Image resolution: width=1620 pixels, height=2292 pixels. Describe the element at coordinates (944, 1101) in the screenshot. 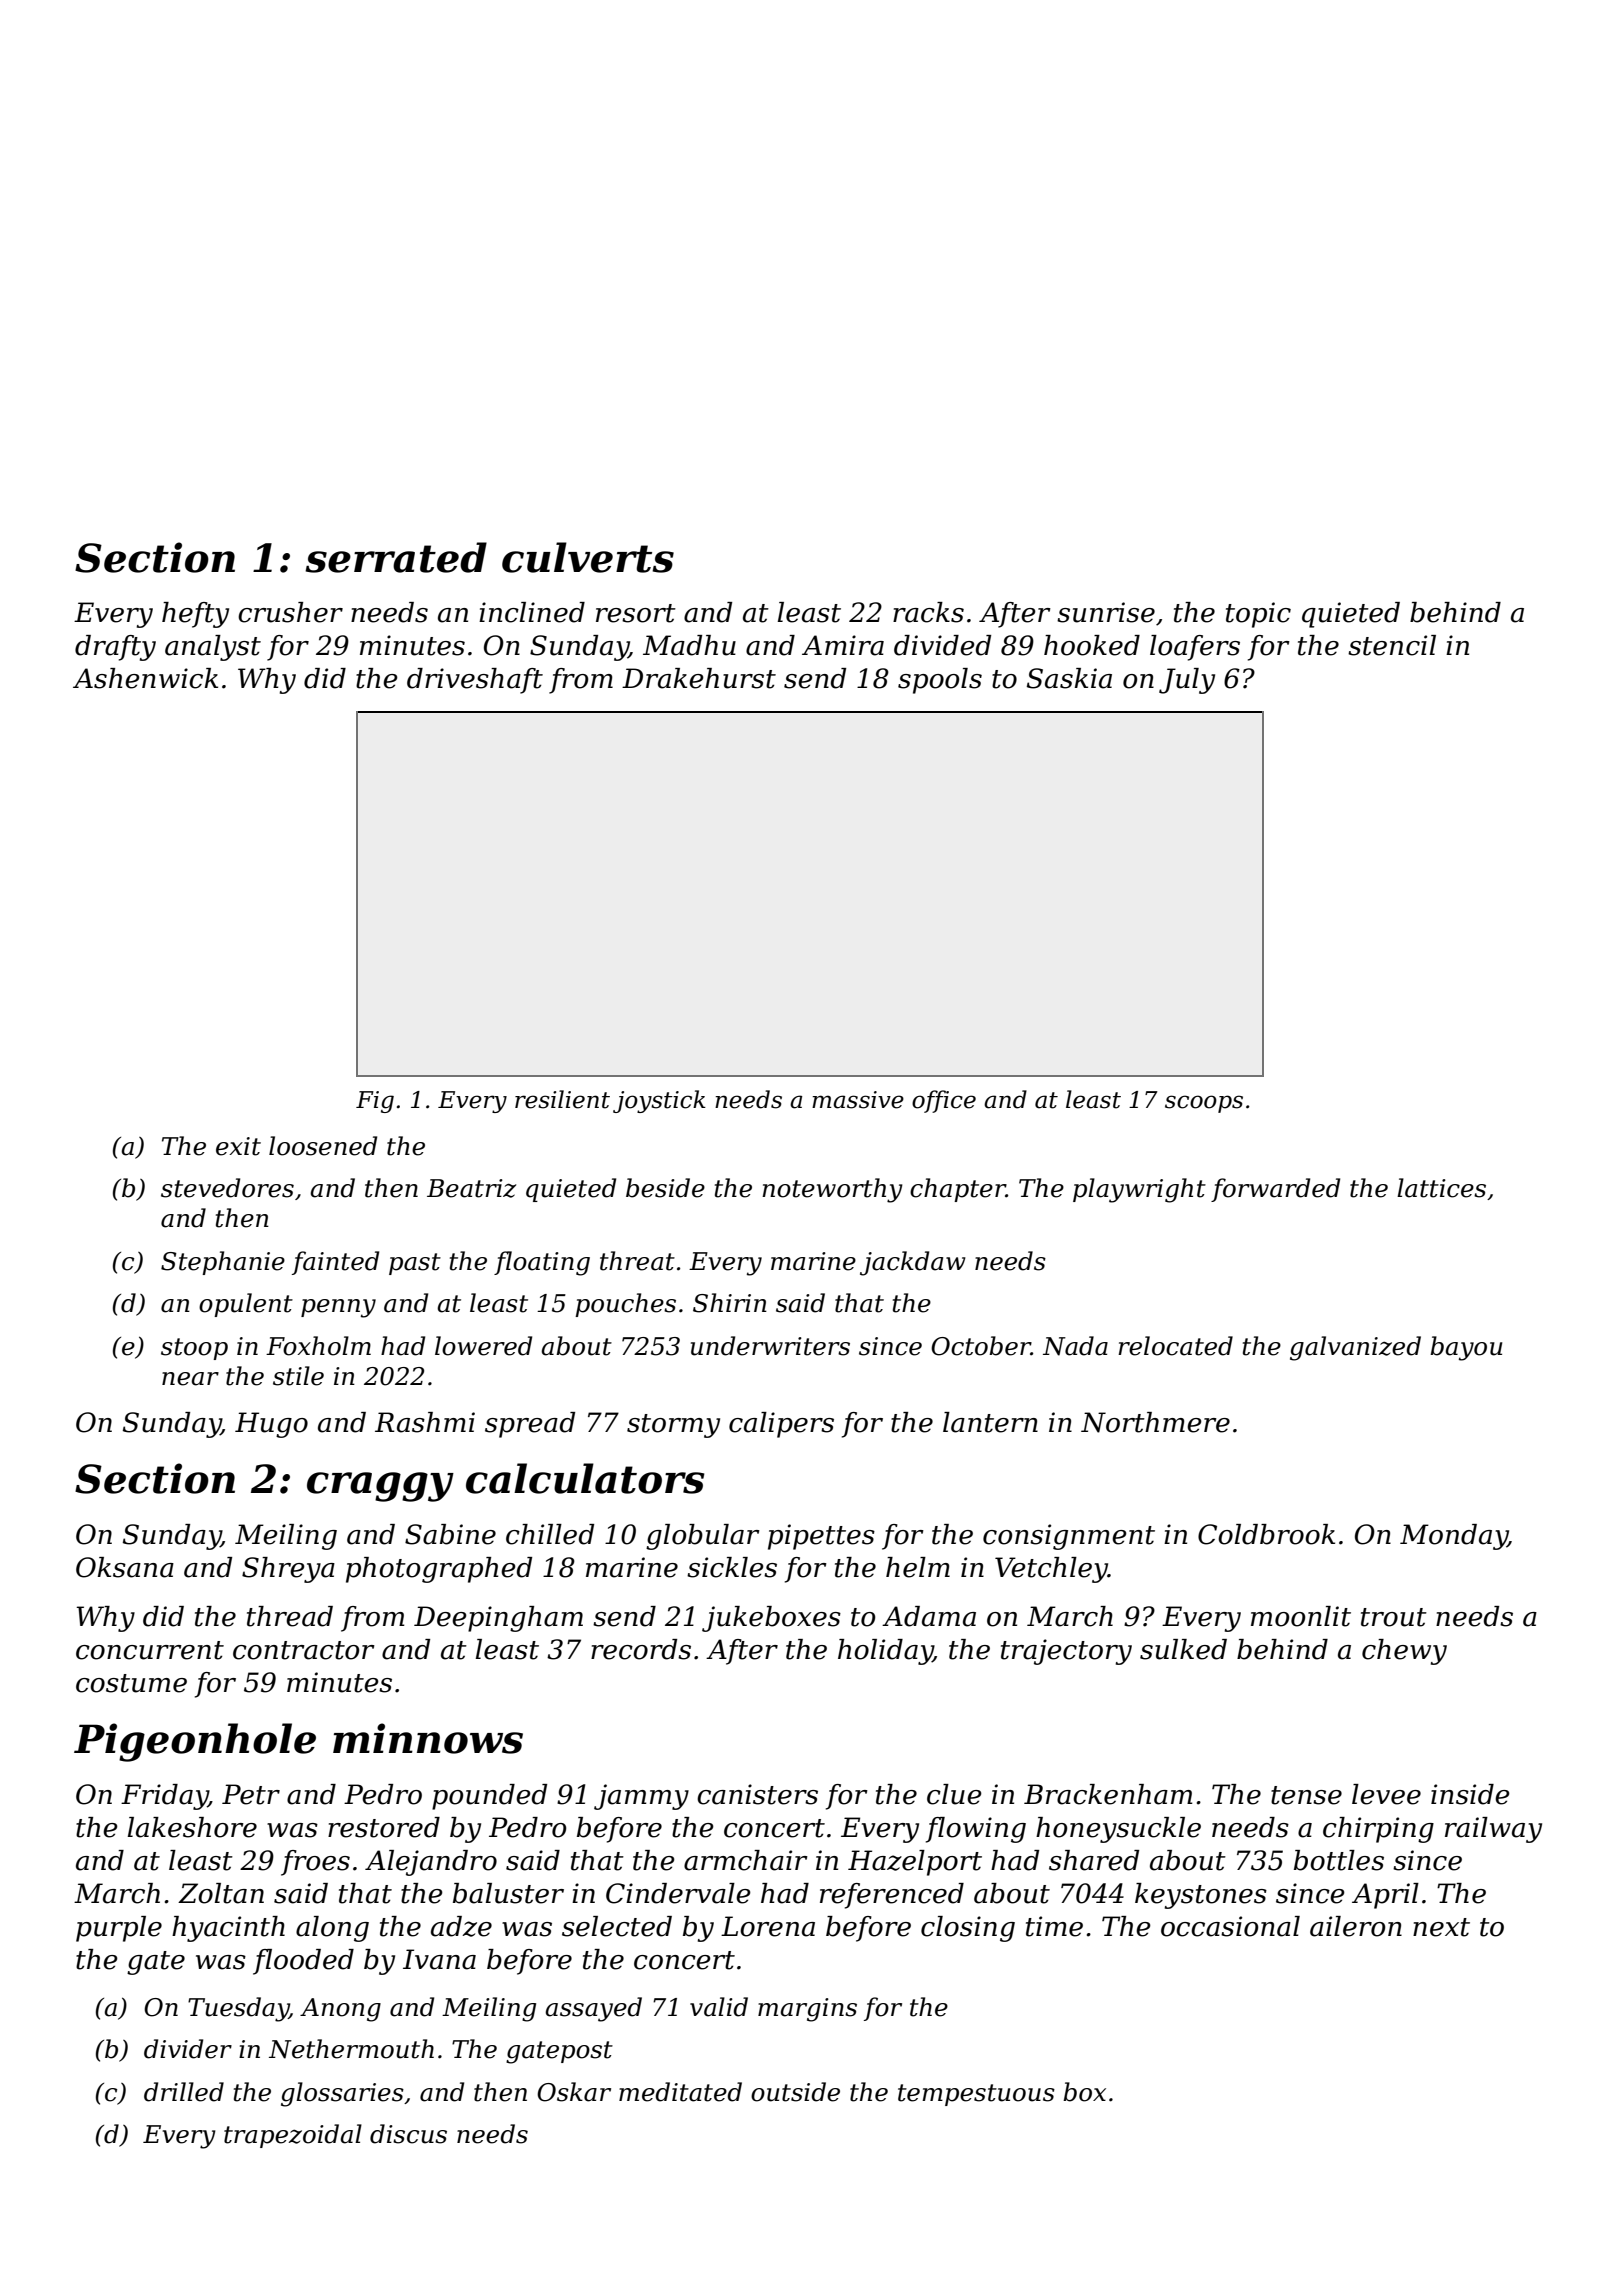

I see `office` at that location.
